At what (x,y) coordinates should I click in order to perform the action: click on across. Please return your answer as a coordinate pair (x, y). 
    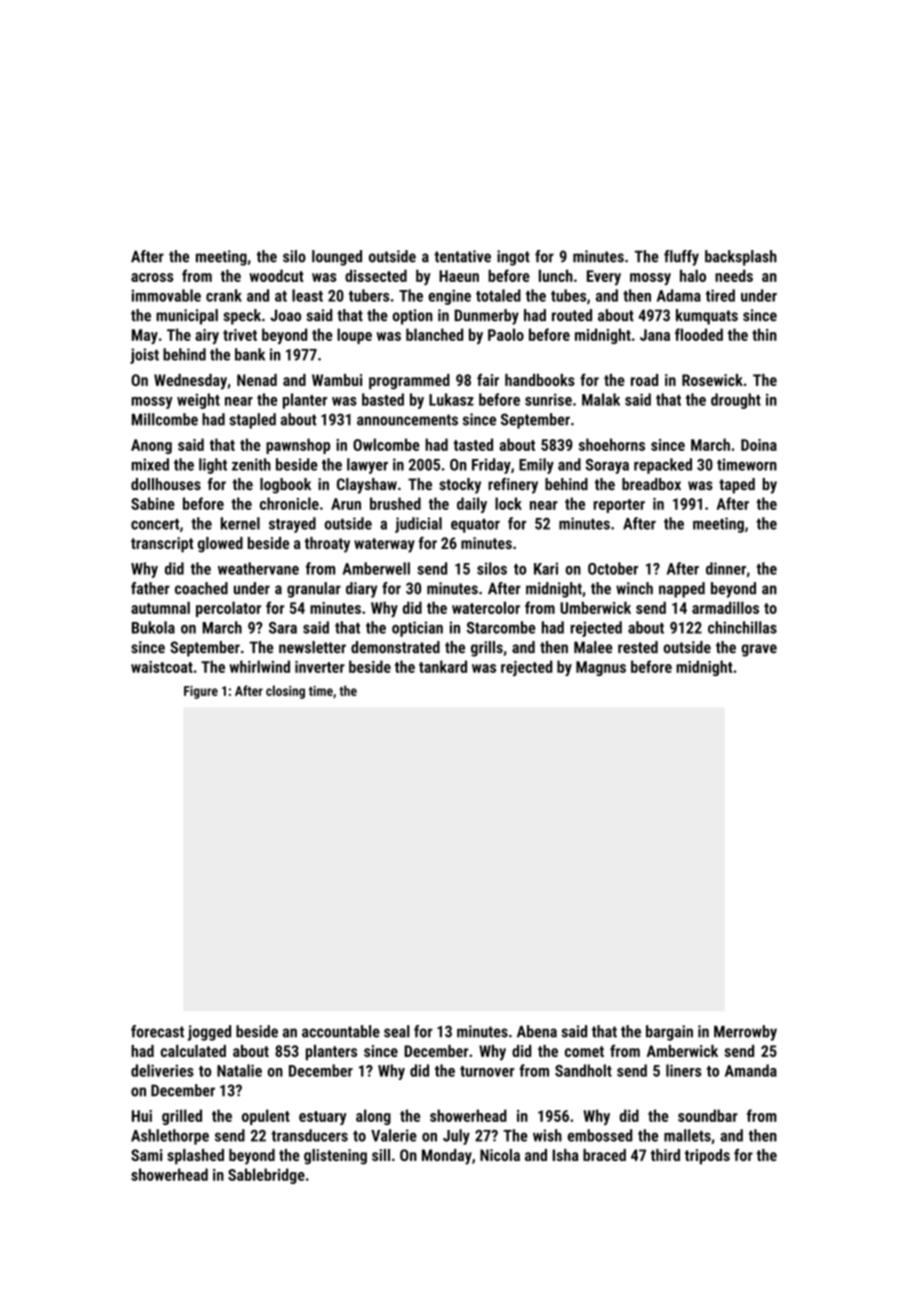
    Looking at the image, I should click on (152, 277).
